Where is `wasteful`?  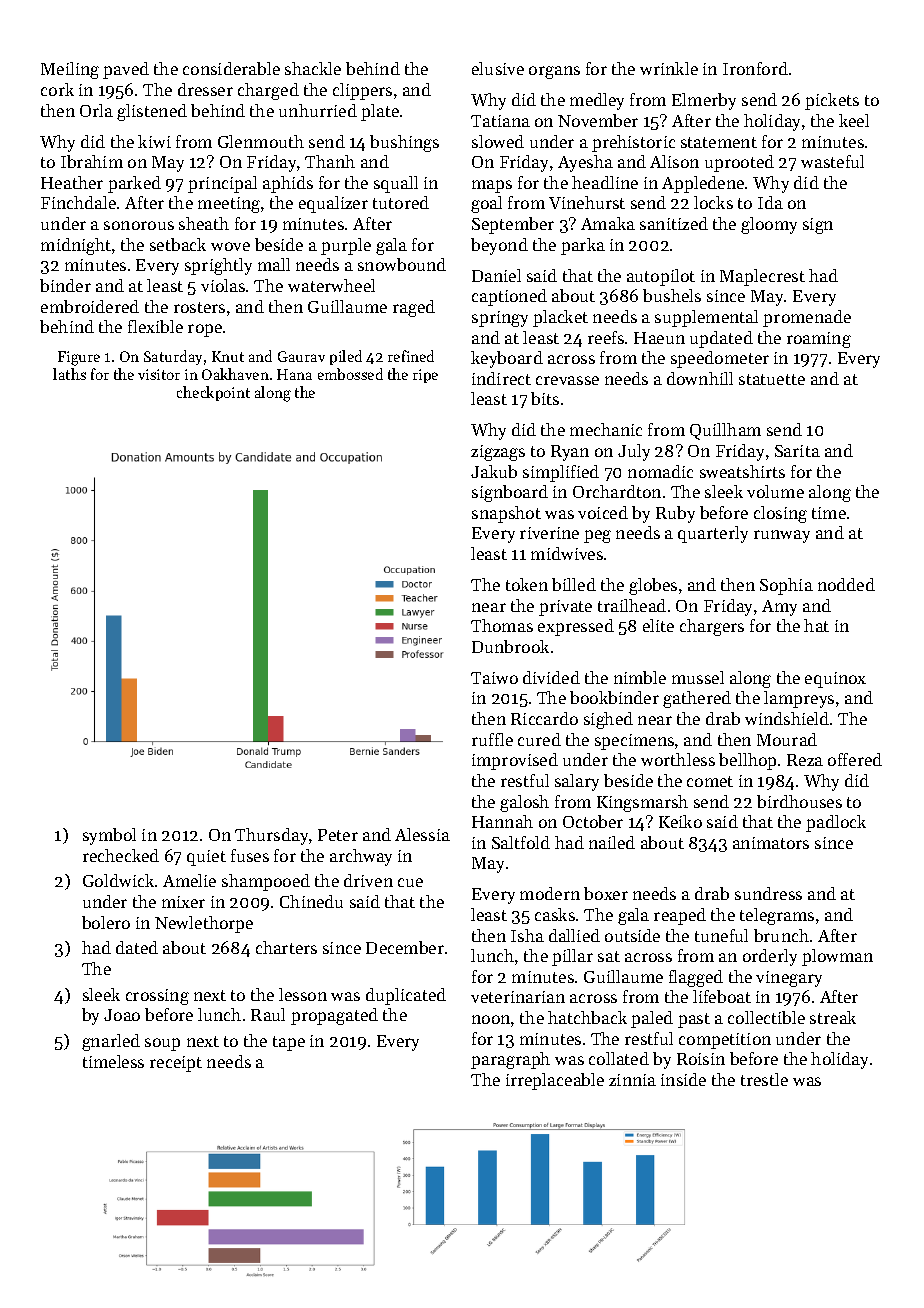
wasteful is located at coordinates (832, 161).
